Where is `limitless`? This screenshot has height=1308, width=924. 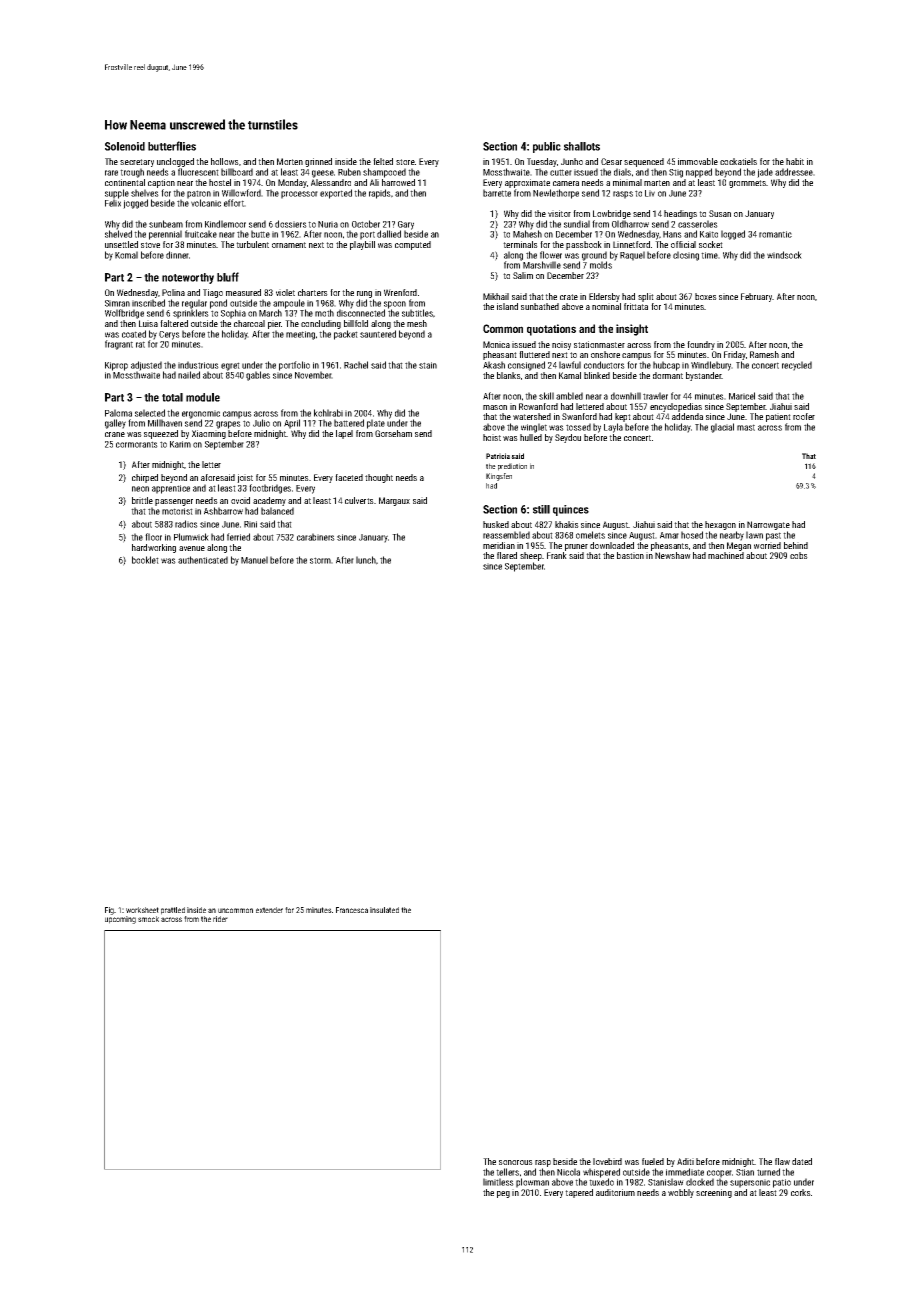
limitless is located at coordinates (498, 1182).
